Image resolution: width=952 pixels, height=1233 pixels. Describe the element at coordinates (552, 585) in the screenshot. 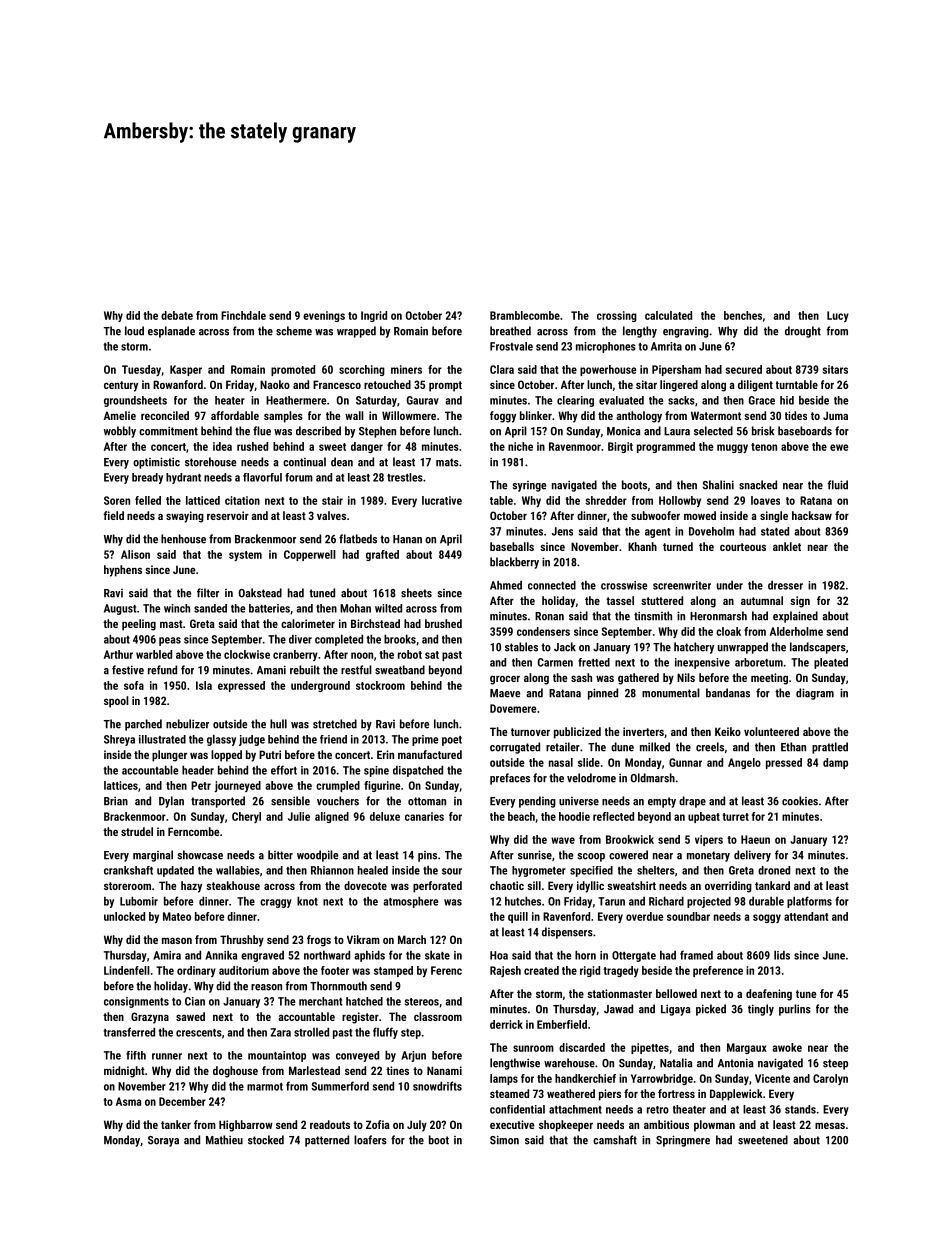

I see `connected` at that location.
